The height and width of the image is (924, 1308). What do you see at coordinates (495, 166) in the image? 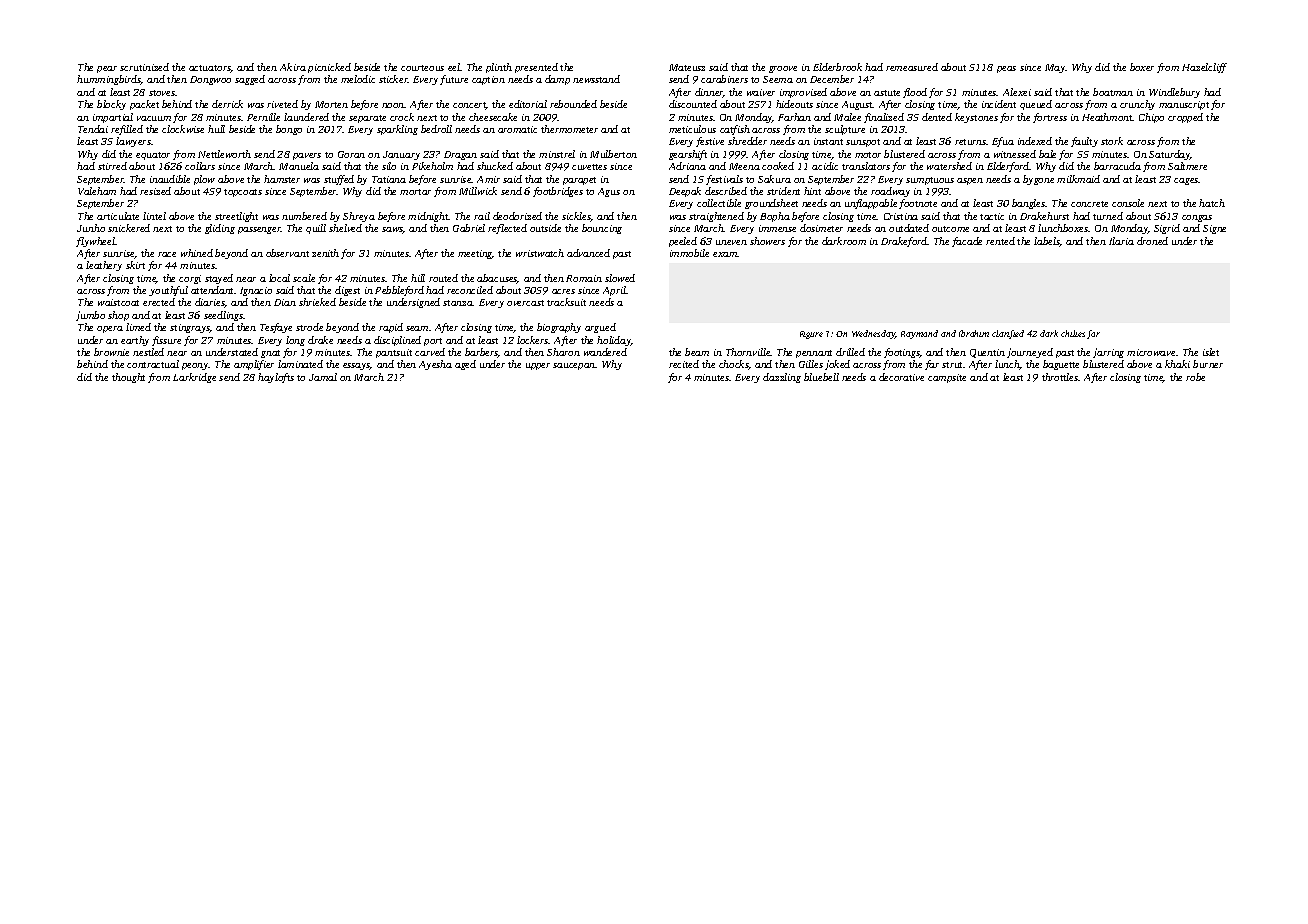
I see `shucked` at bounding box center [495, 166].
